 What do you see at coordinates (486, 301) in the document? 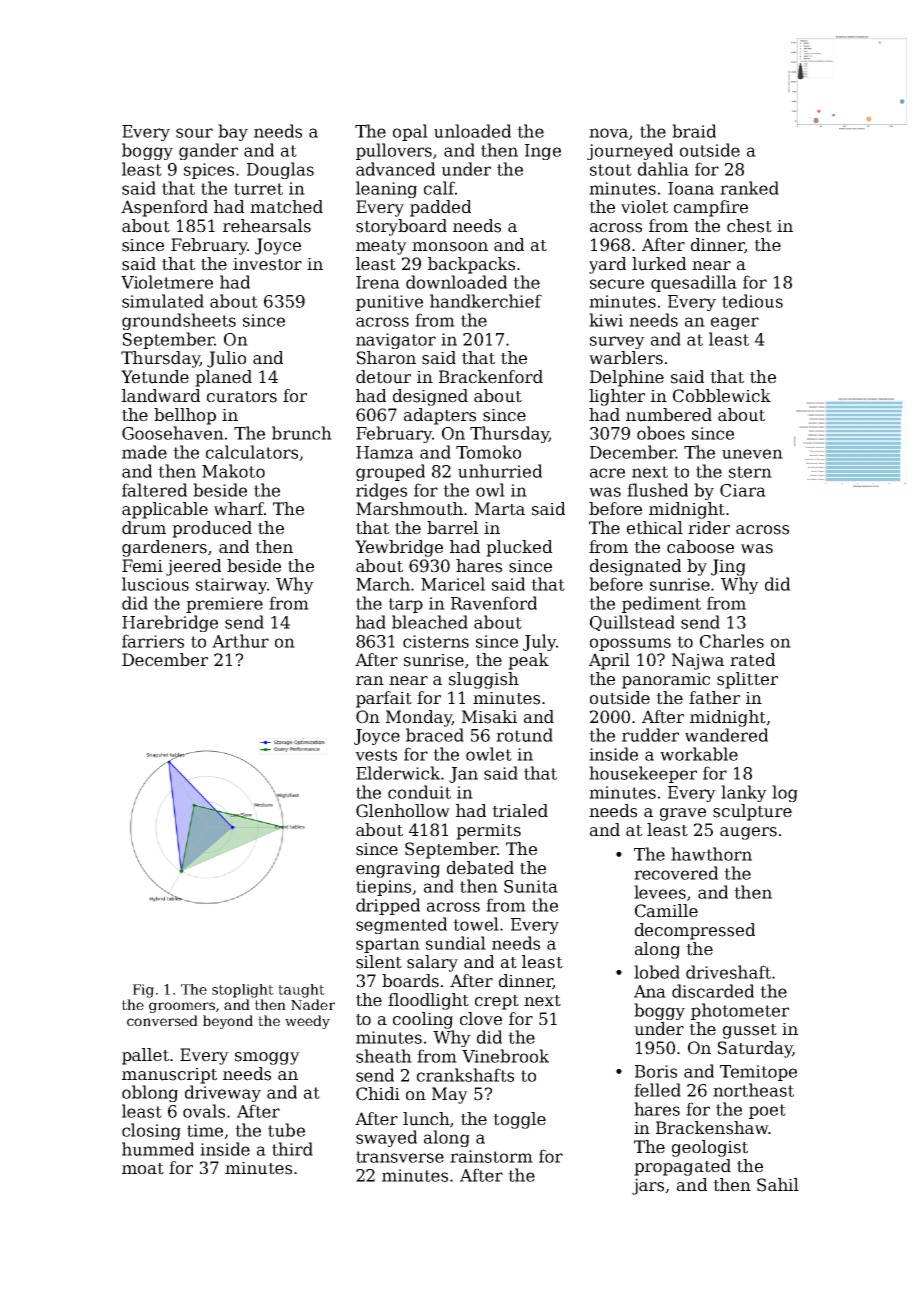
I see `handkerchief` at bounding box center [486, 301].
